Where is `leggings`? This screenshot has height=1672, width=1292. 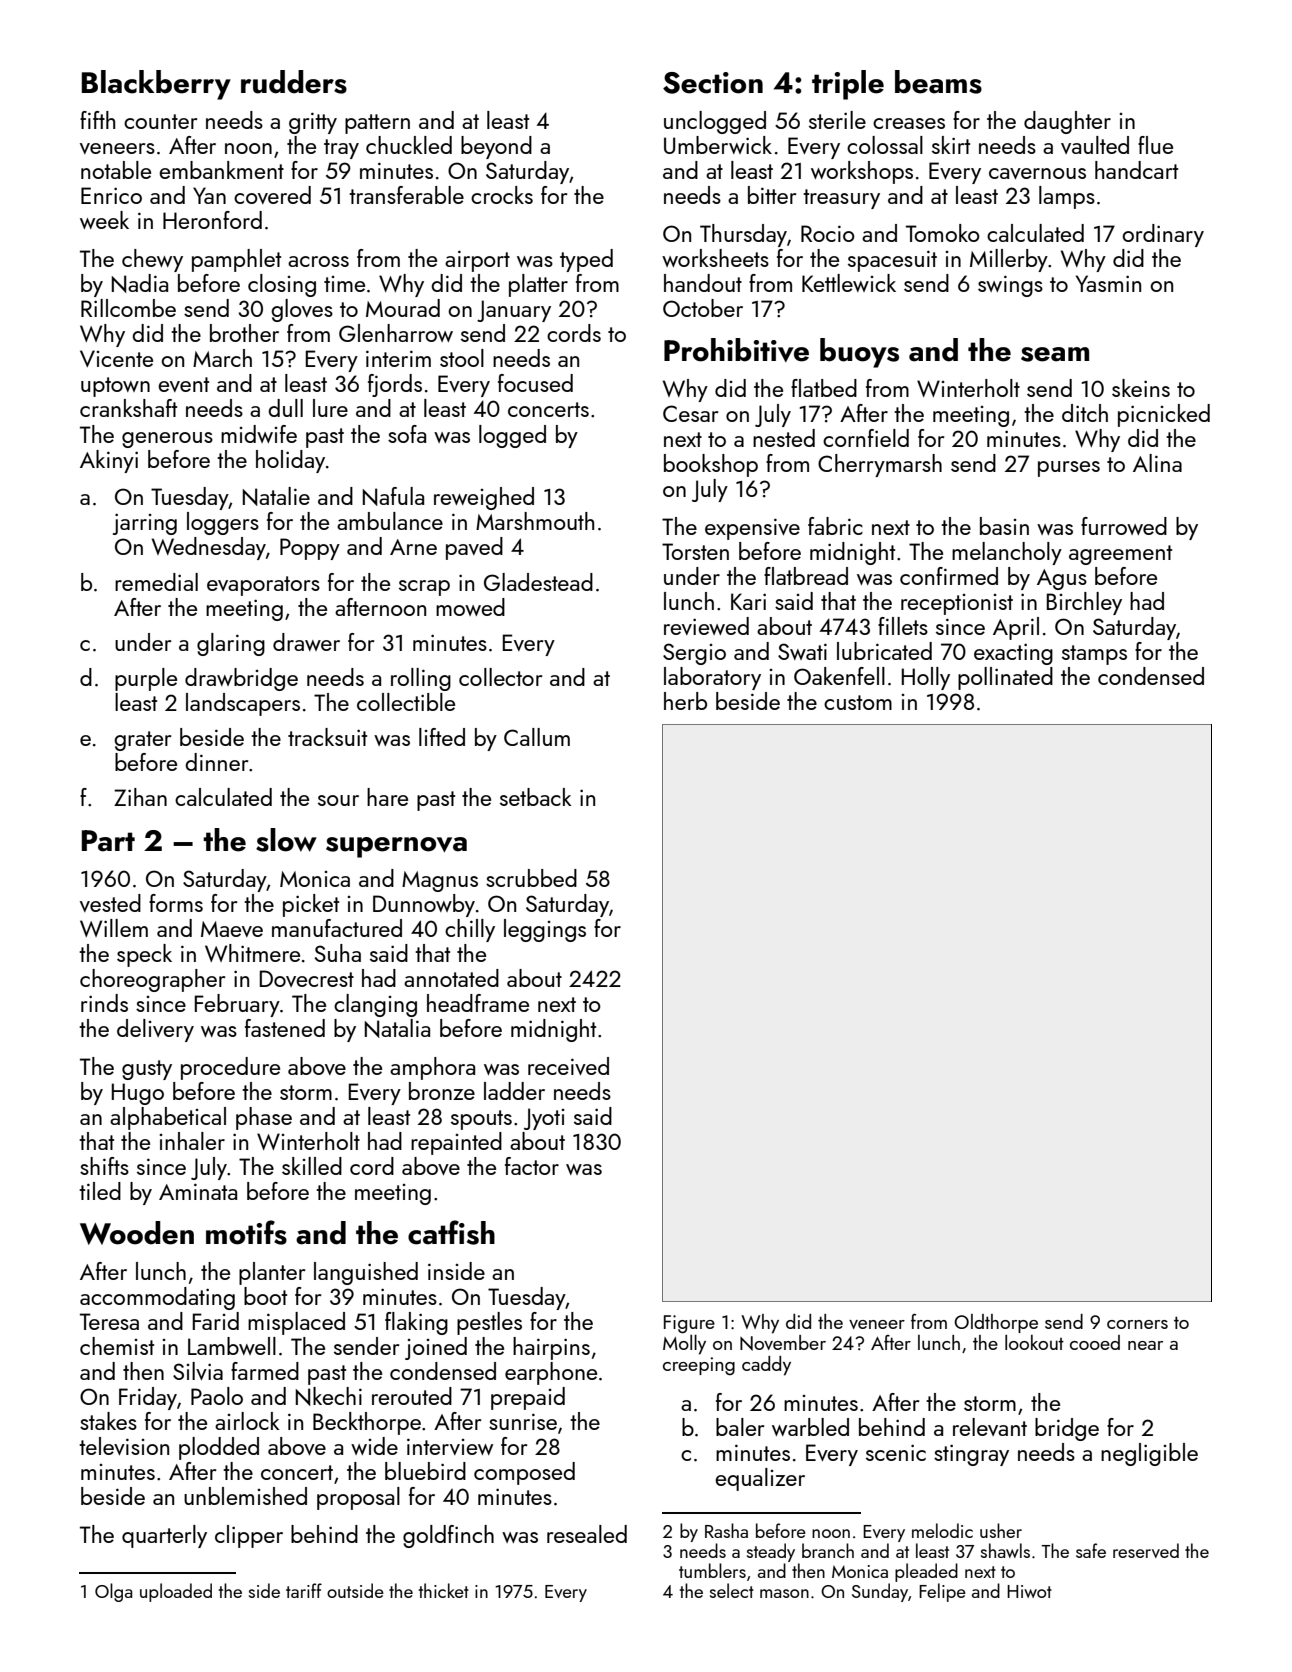
leggings is located at coordinates (545, 930).
